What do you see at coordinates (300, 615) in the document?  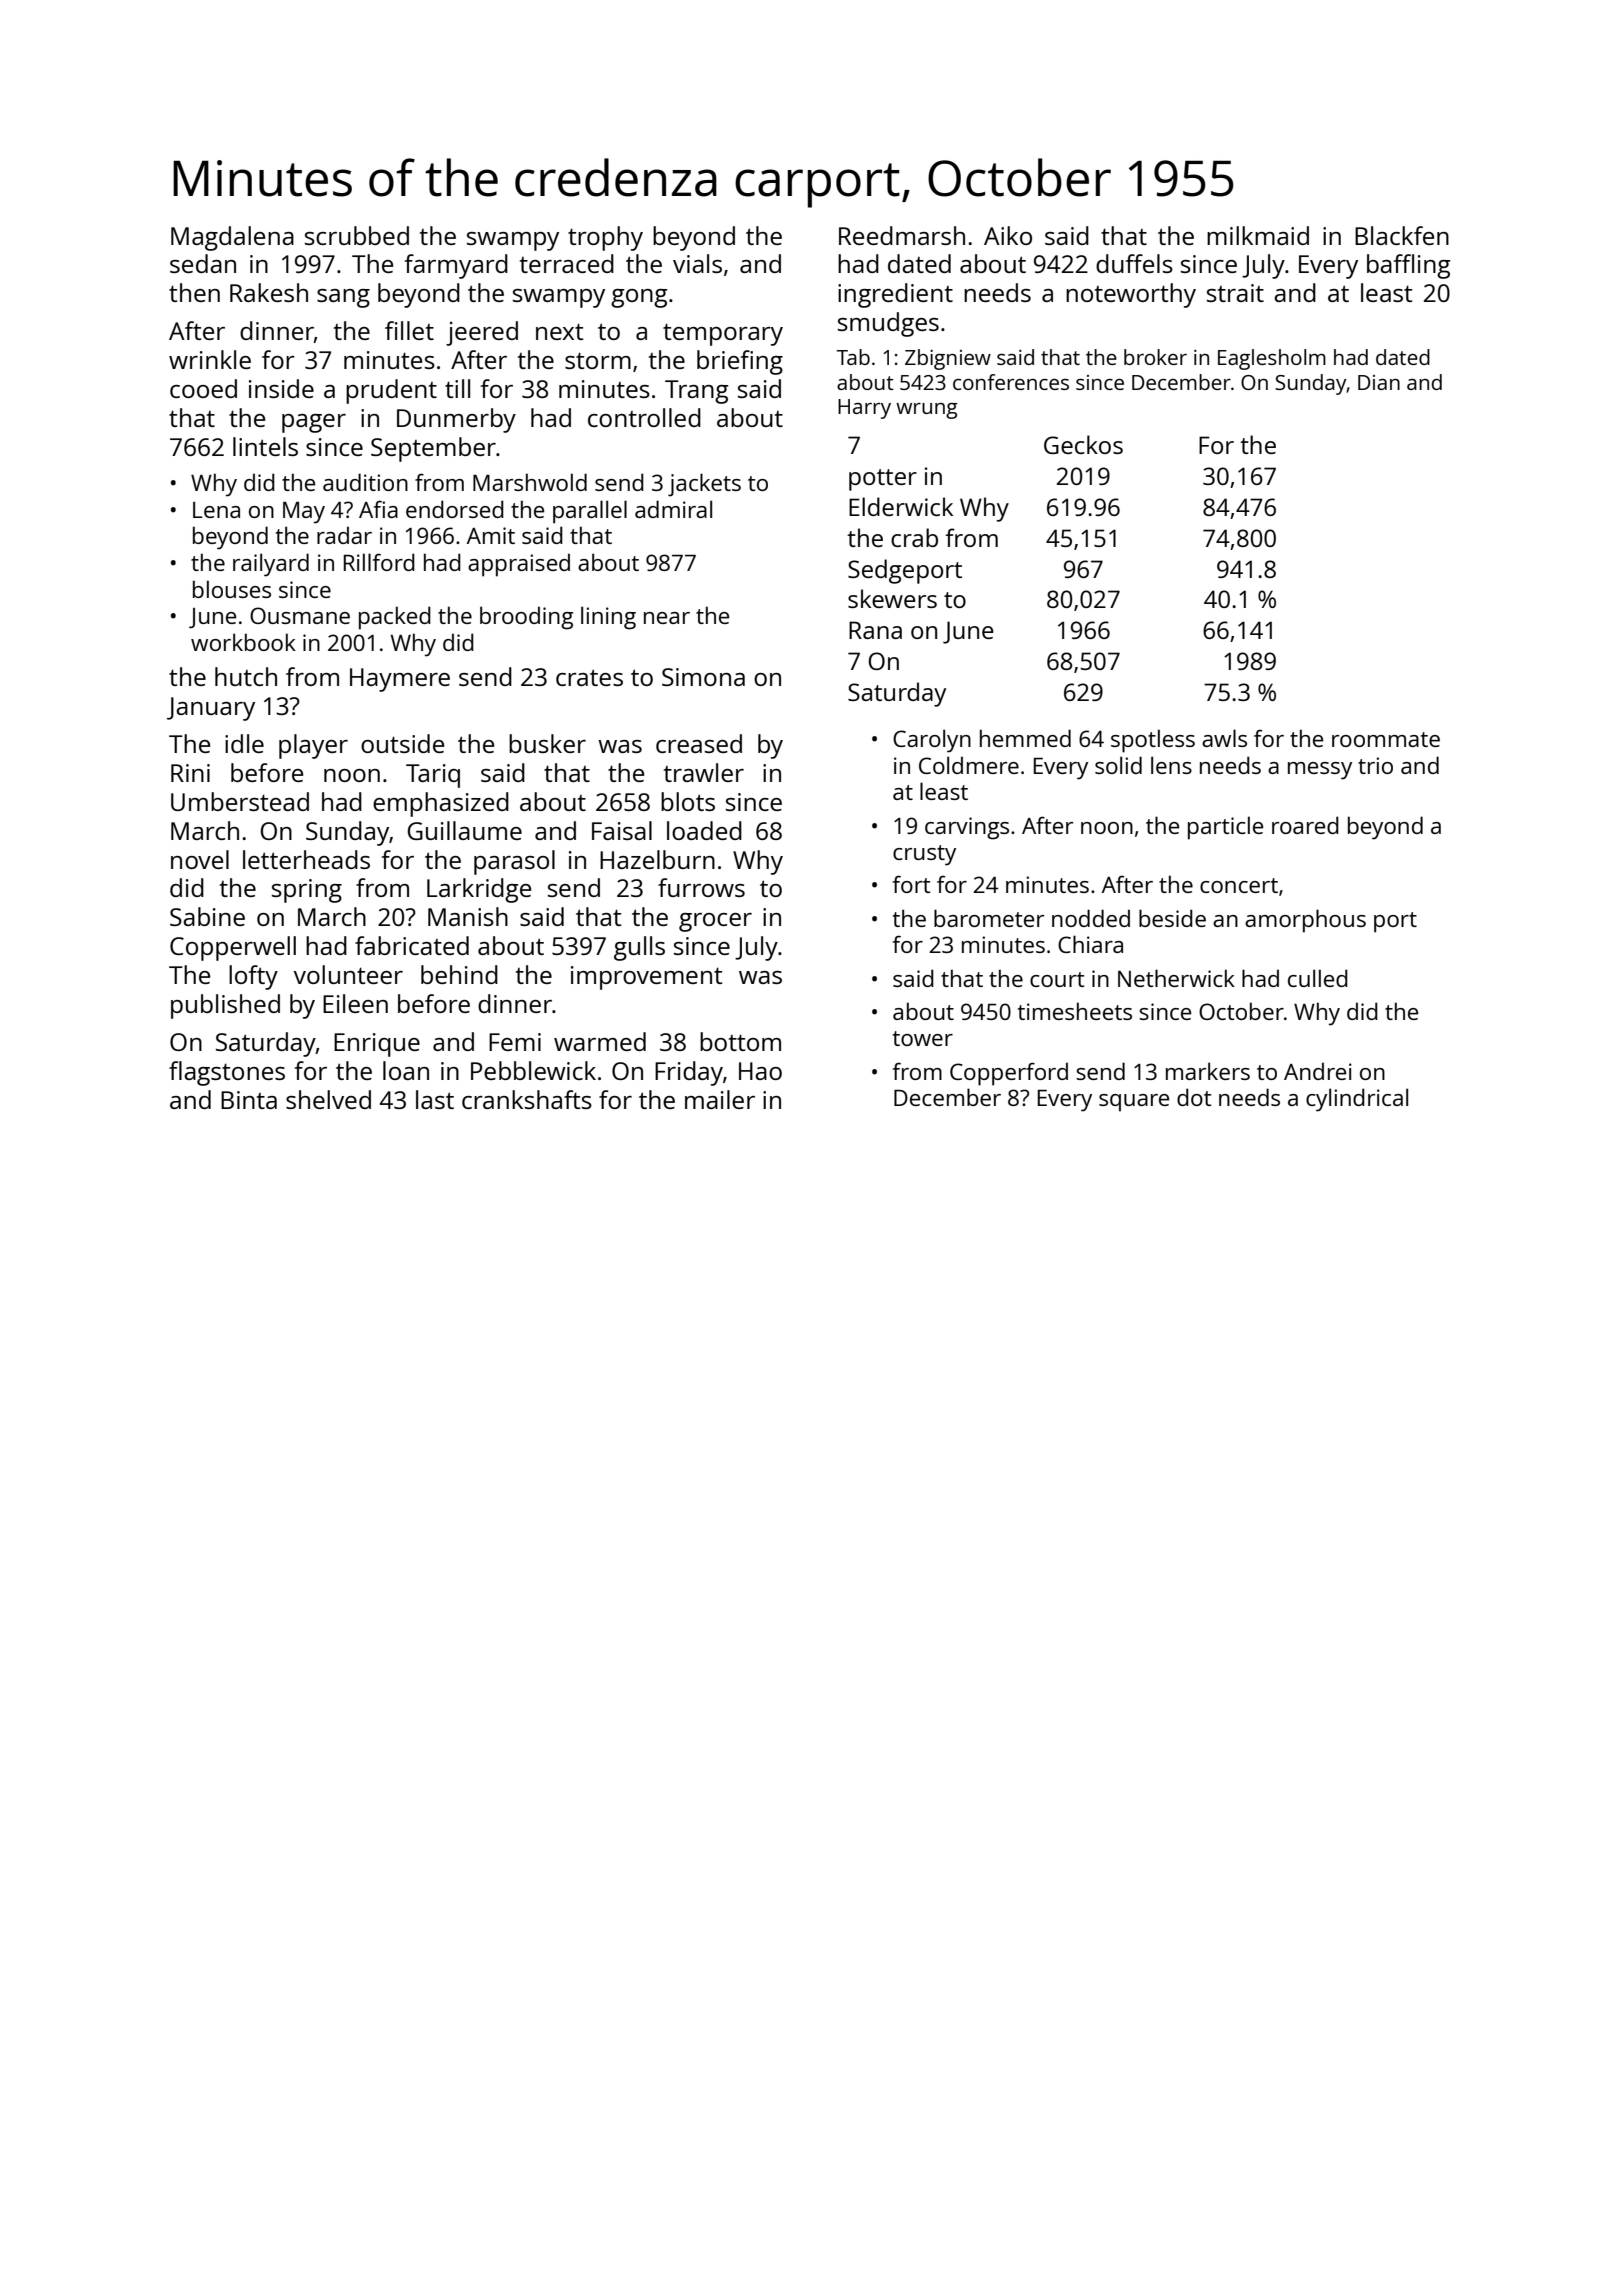 I see `Ousmane` at bounding box center [300, 615].
